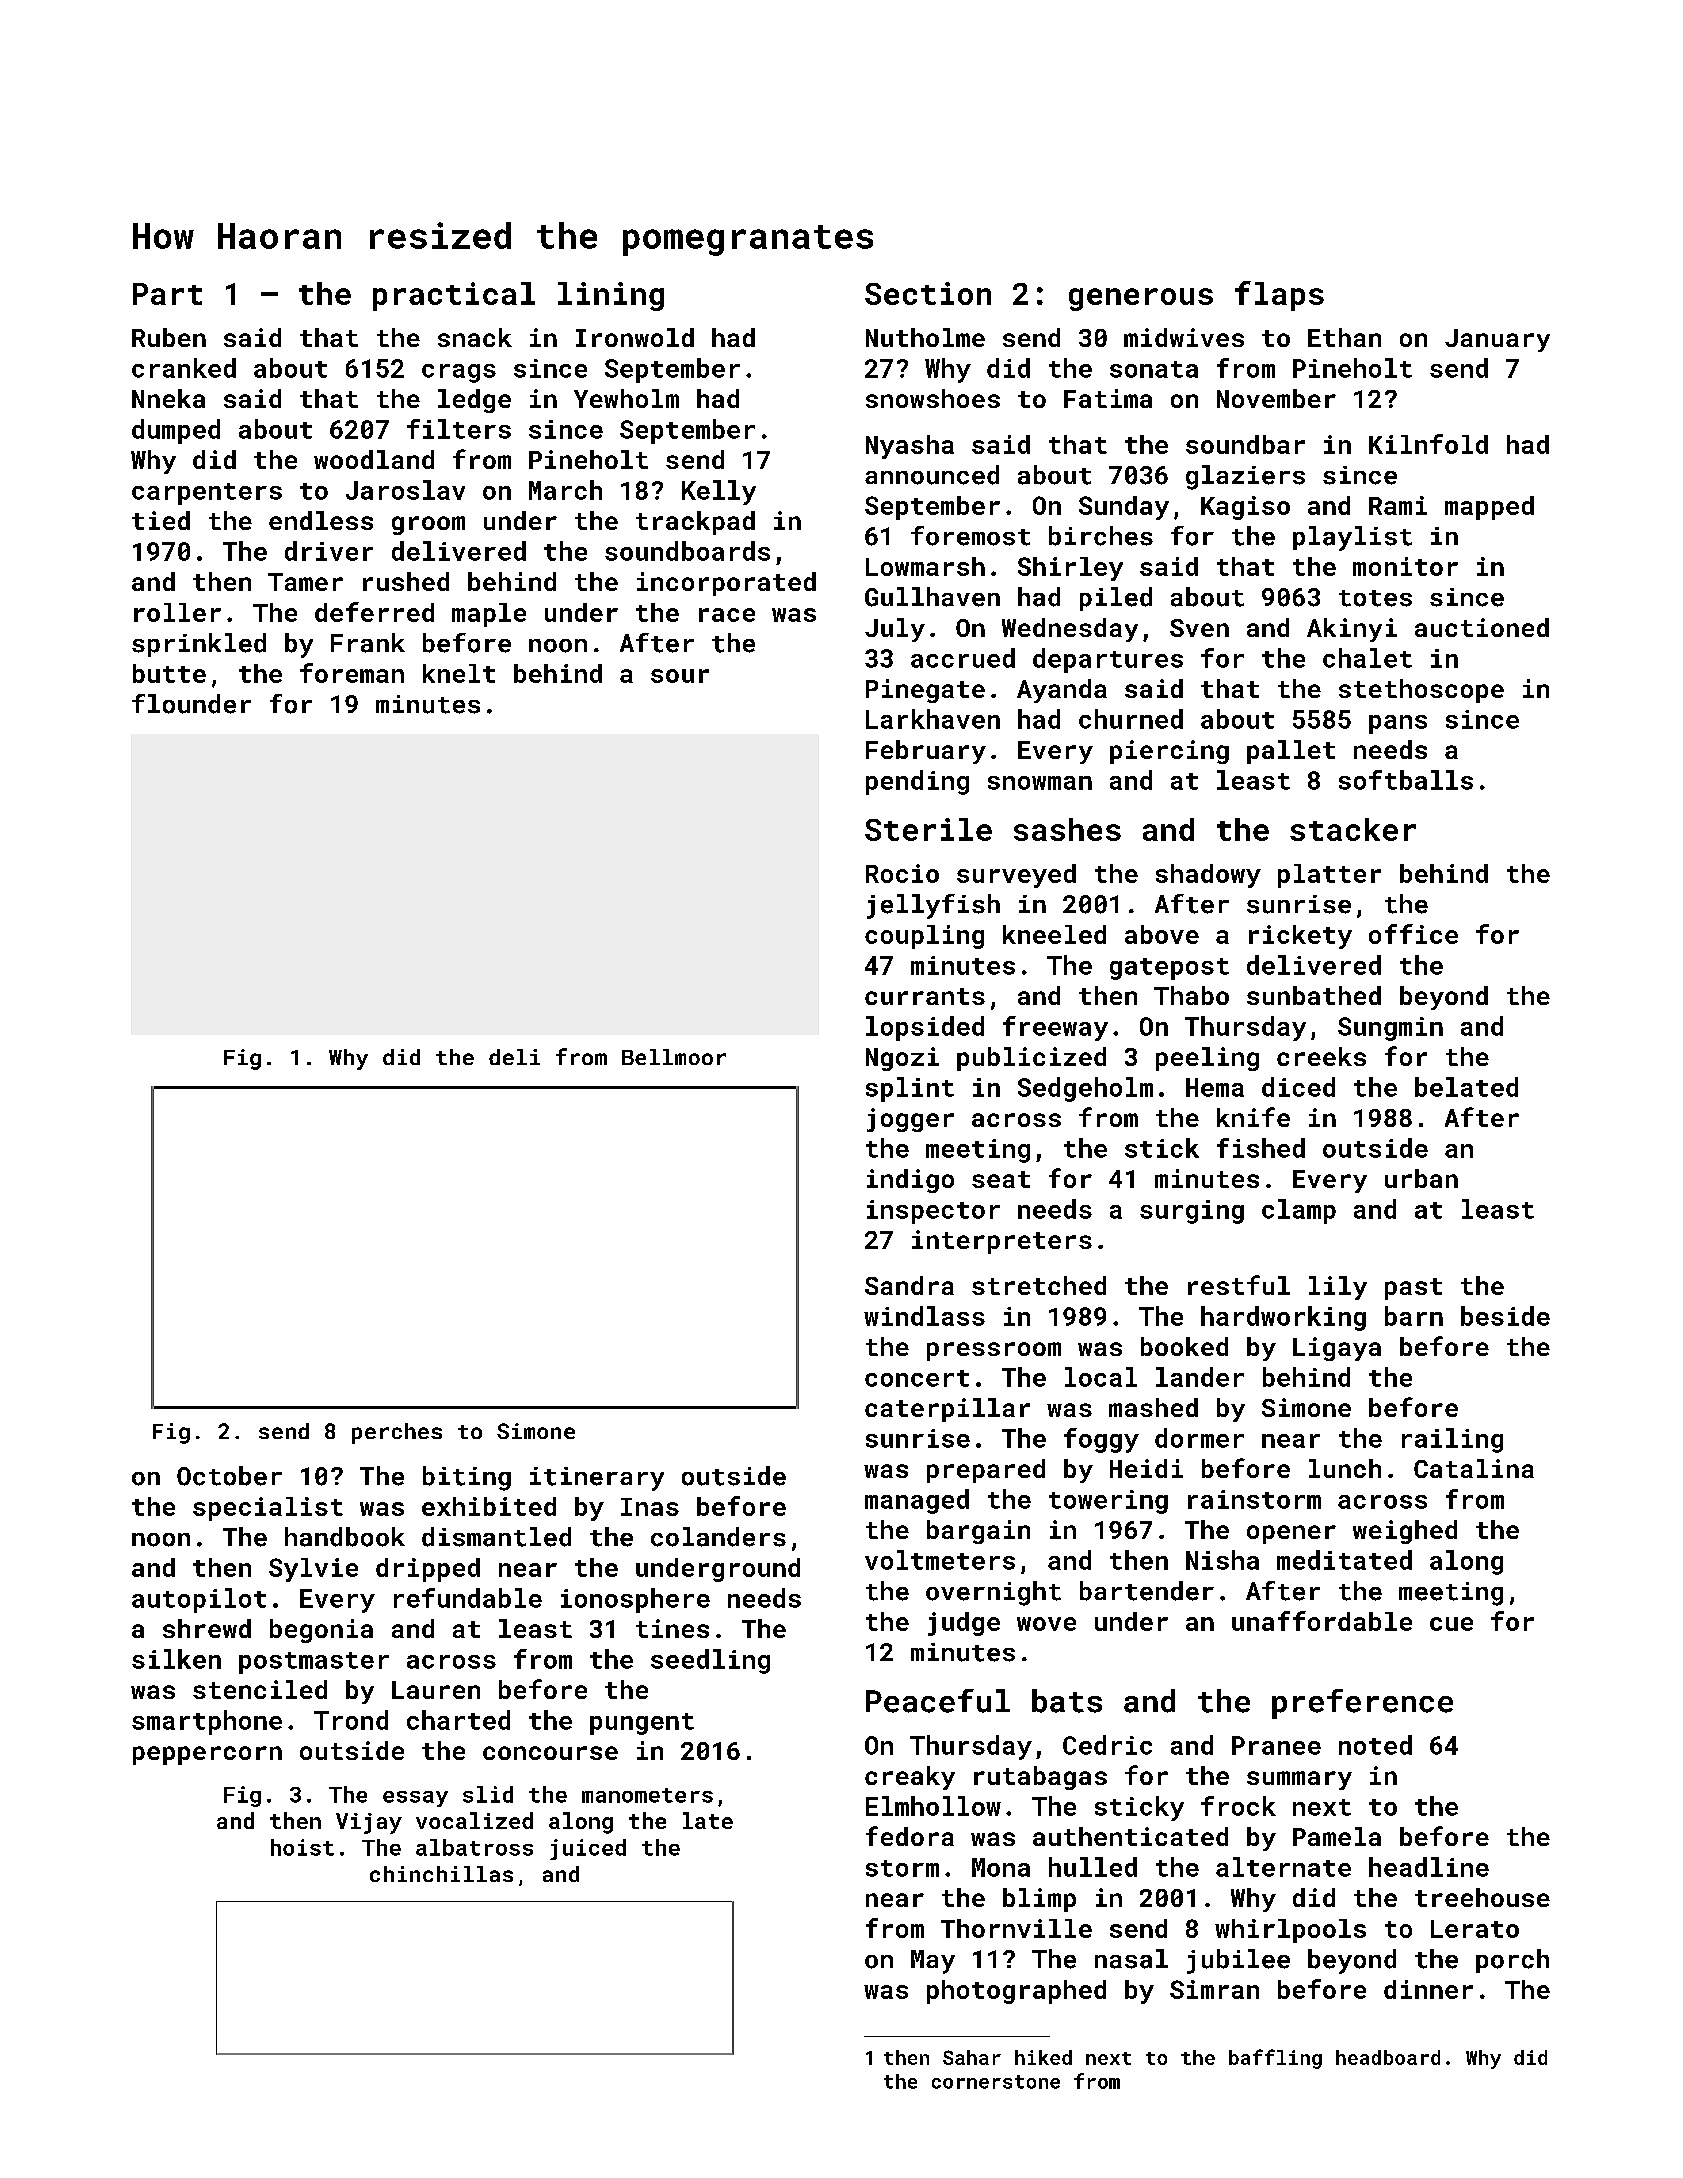 This screenshot has height=2178, width=1683. I want to click on Trond, so click(351, 1720).
